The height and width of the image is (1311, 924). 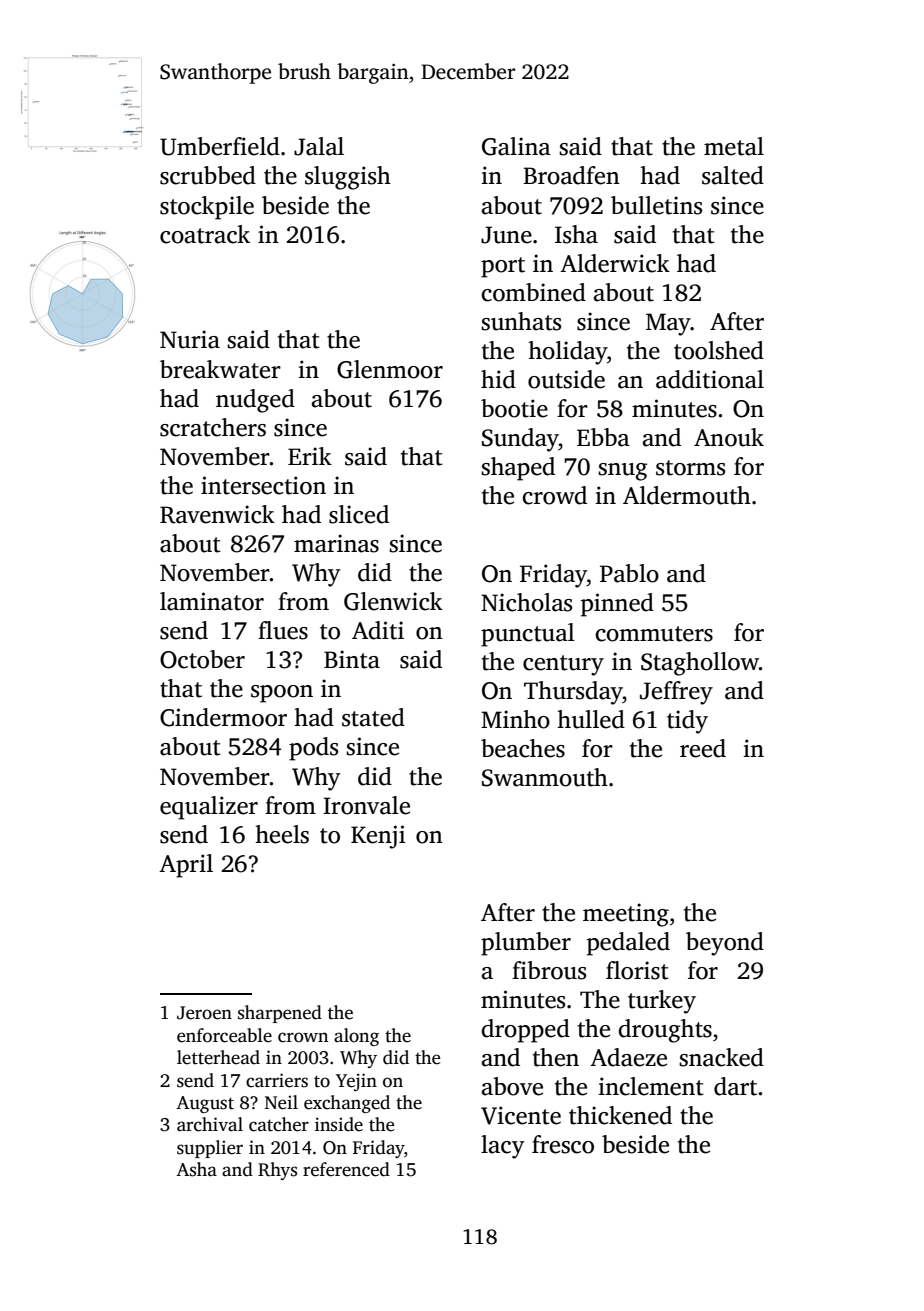 I want to click on droughts, so click(x=665, y=1031).
